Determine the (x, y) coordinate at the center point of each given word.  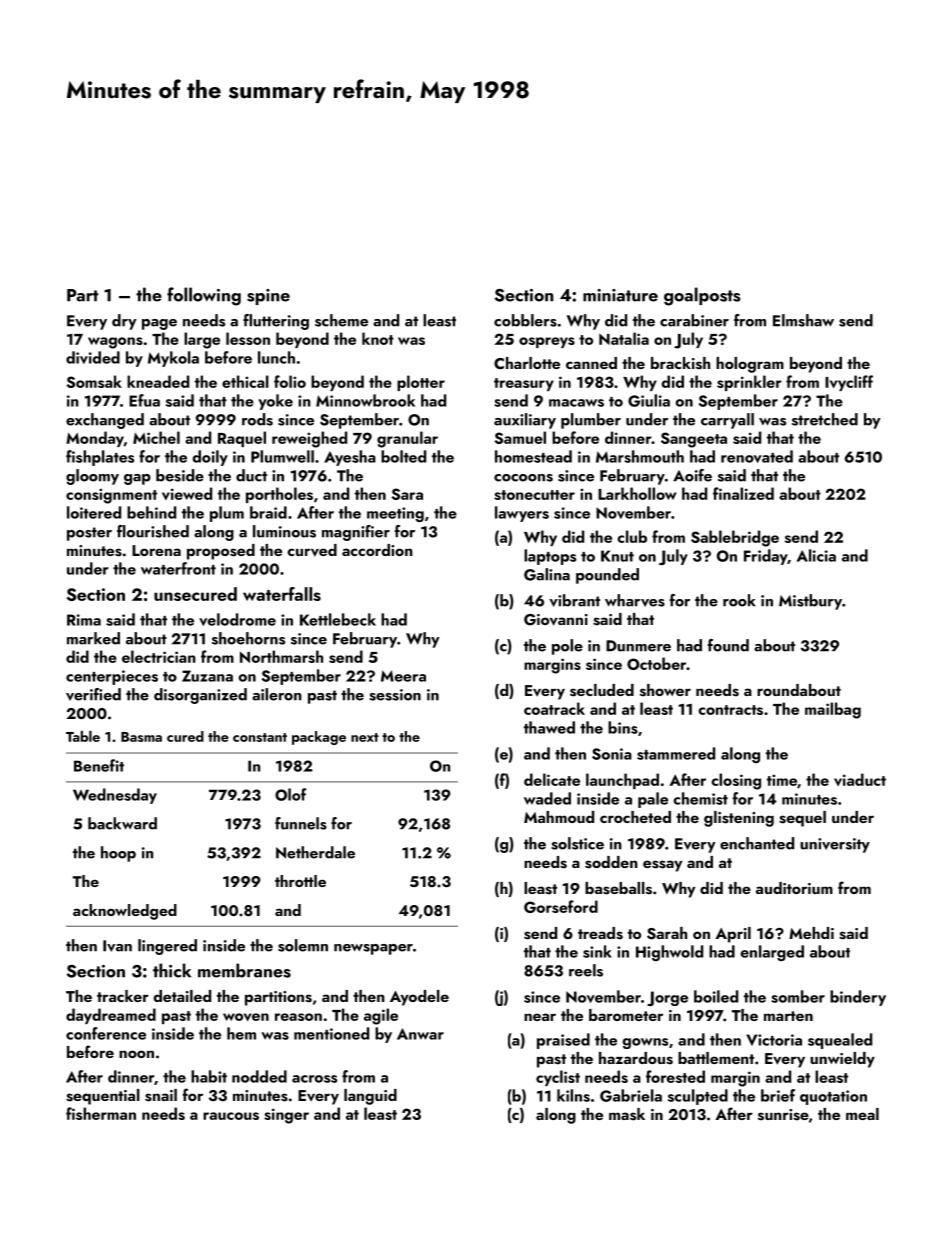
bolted (403, 456)
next (365, 737)
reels (586, 970)
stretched (825, 419)
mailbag (833, 710)
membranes (244, 970)
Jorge (667, 998)
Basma (141, 737)
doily (210, 458)
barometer (626, 1015)
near (540, 1017)
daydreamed (111, 1016)
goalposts (702, 296)
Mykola (173, 359)
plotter (421, 383)
